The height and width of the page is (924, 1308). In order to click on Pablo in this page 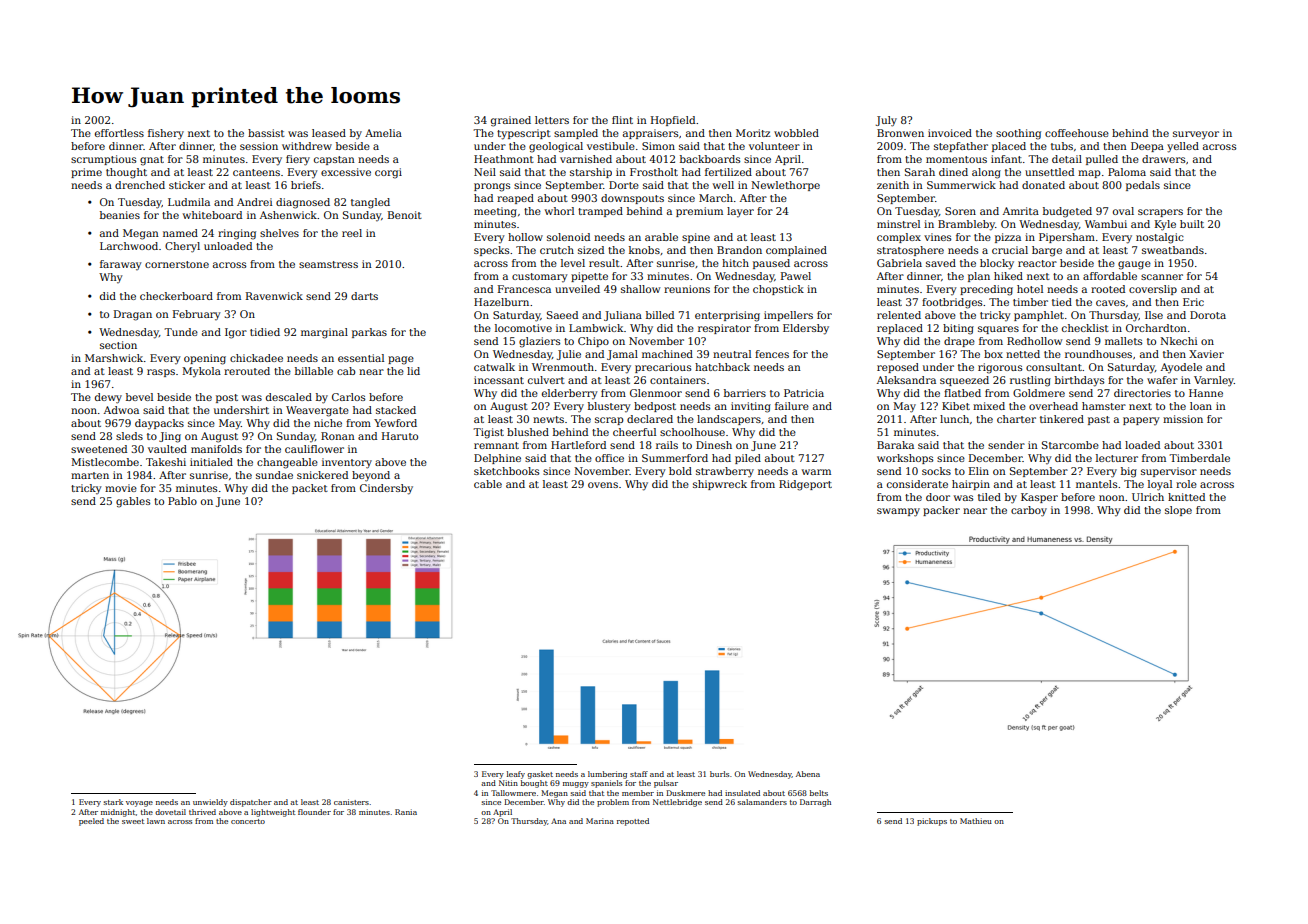, I will do `click(182, 501)`.
